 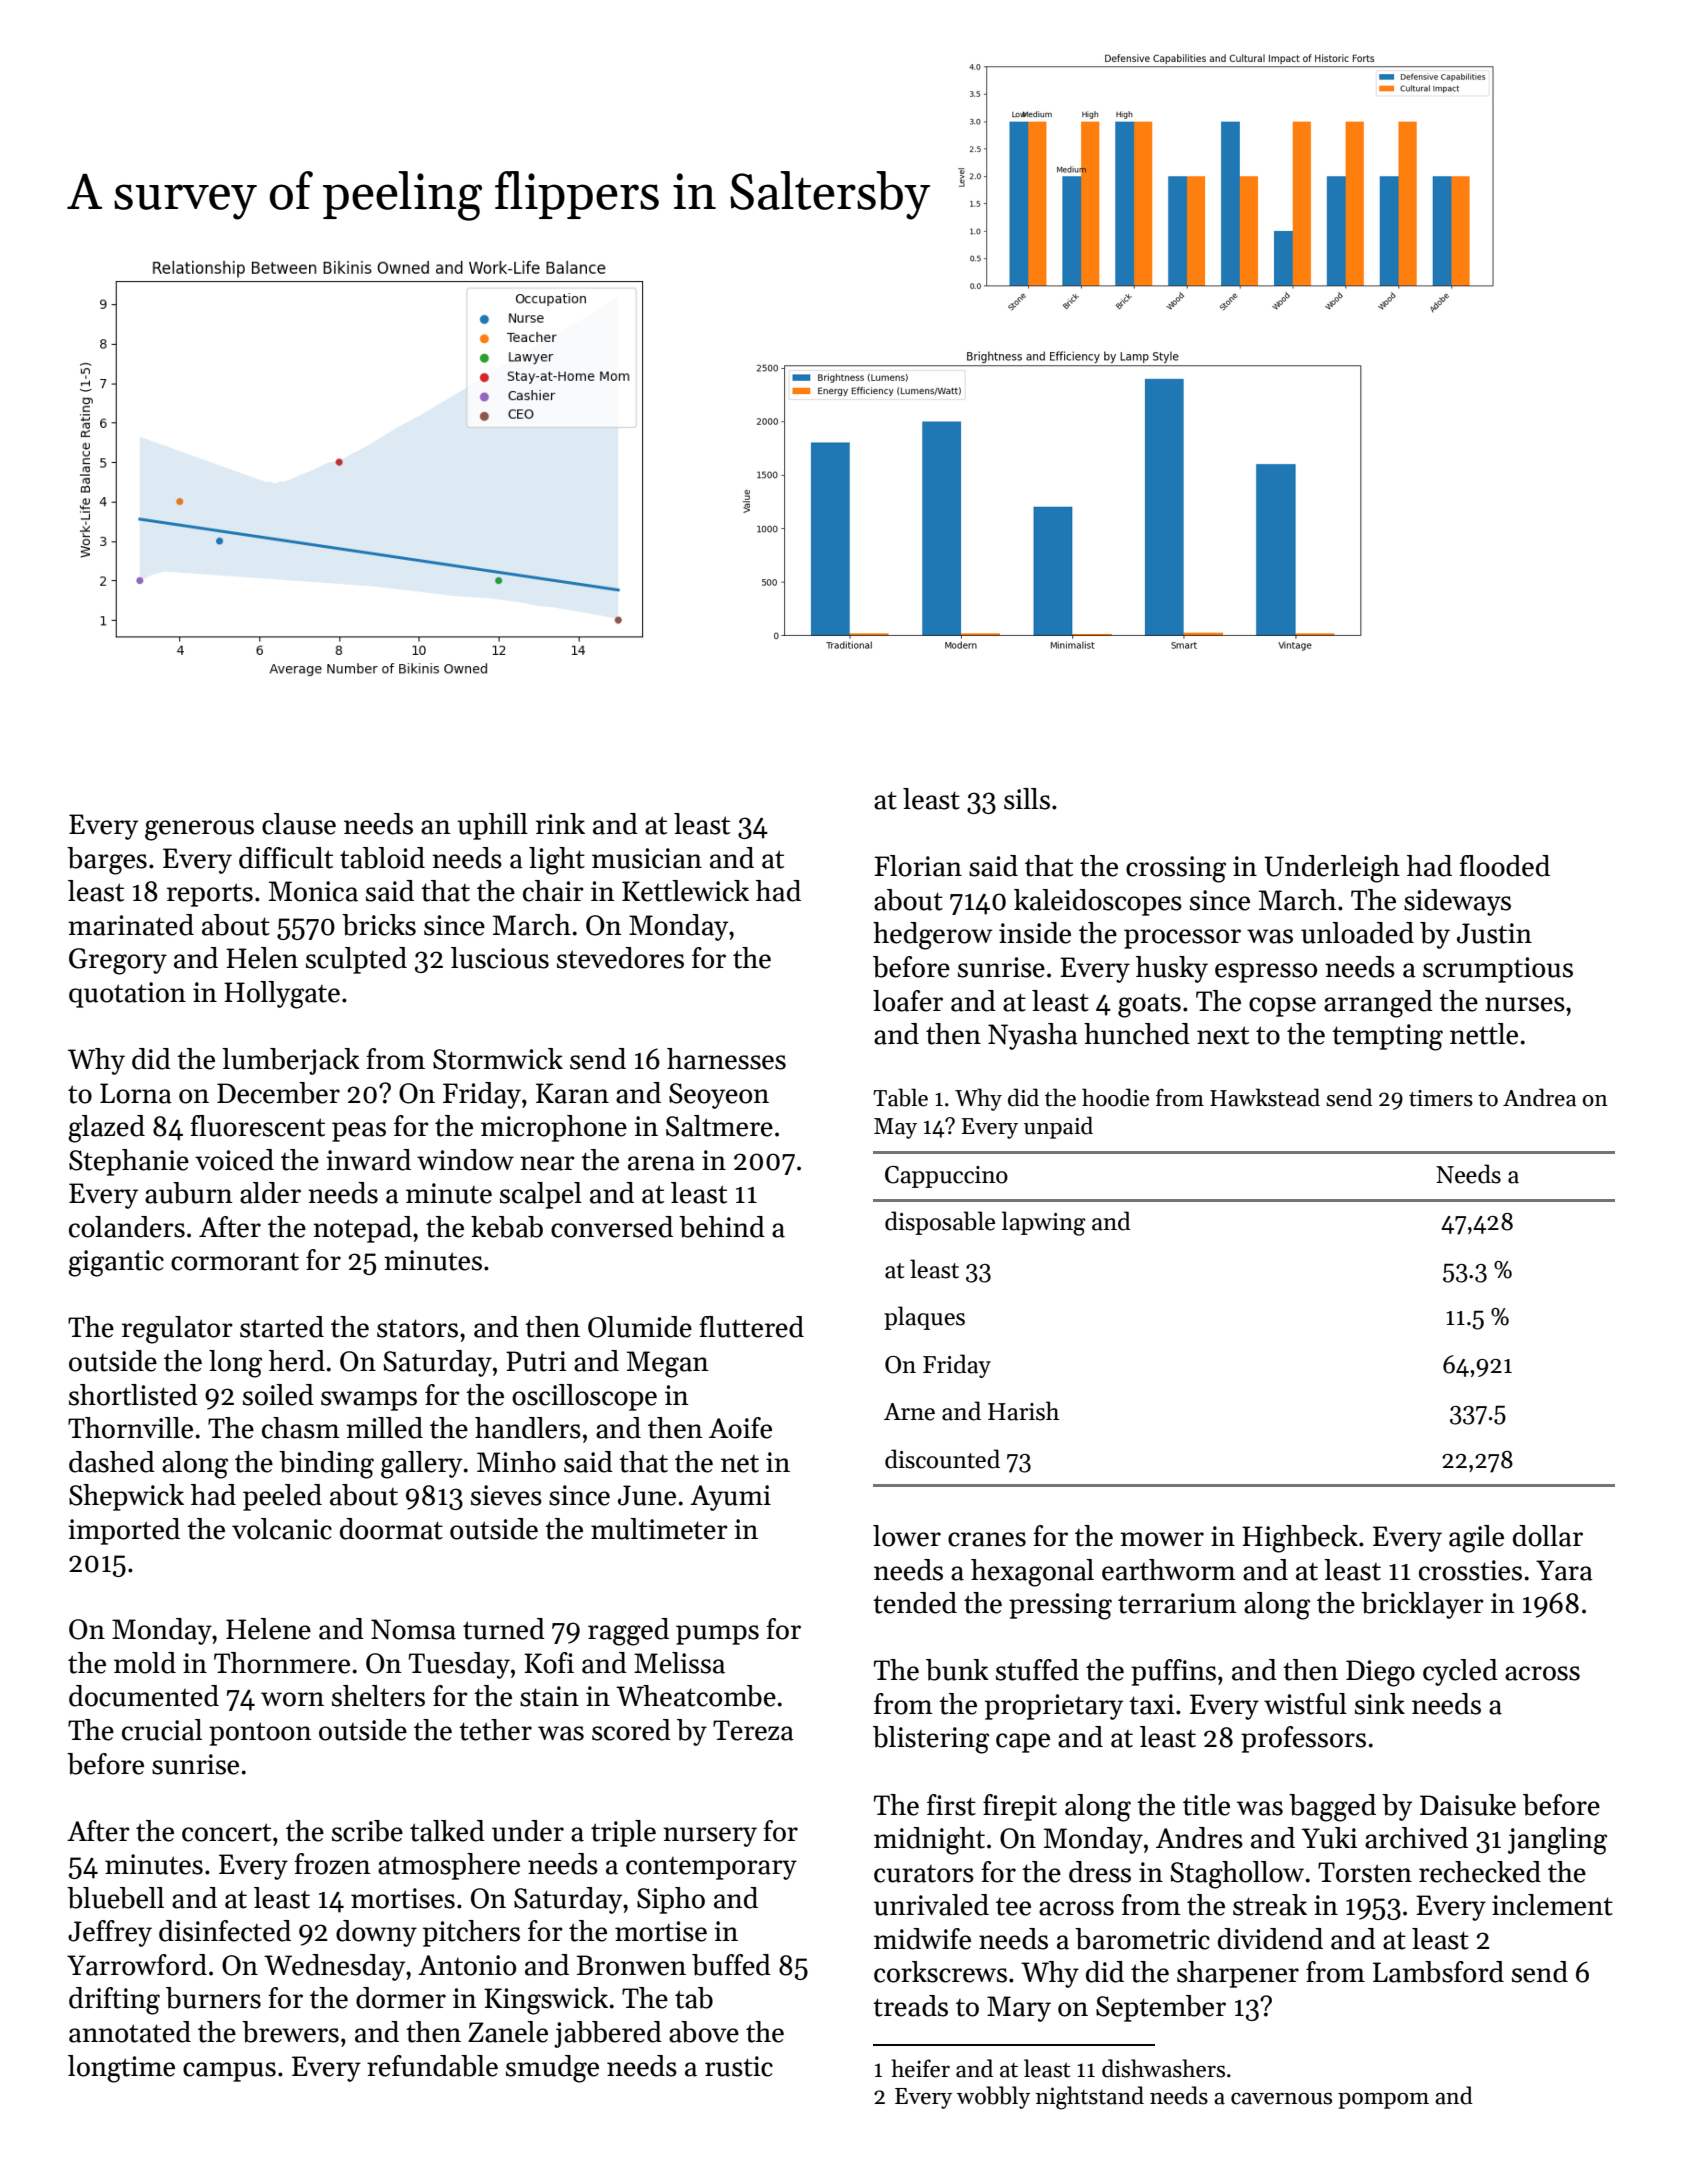 What do you see at coordinates (1281, 2099) in the screenshot?
I see `cavernous` at bounding box center [1281, 2099].
